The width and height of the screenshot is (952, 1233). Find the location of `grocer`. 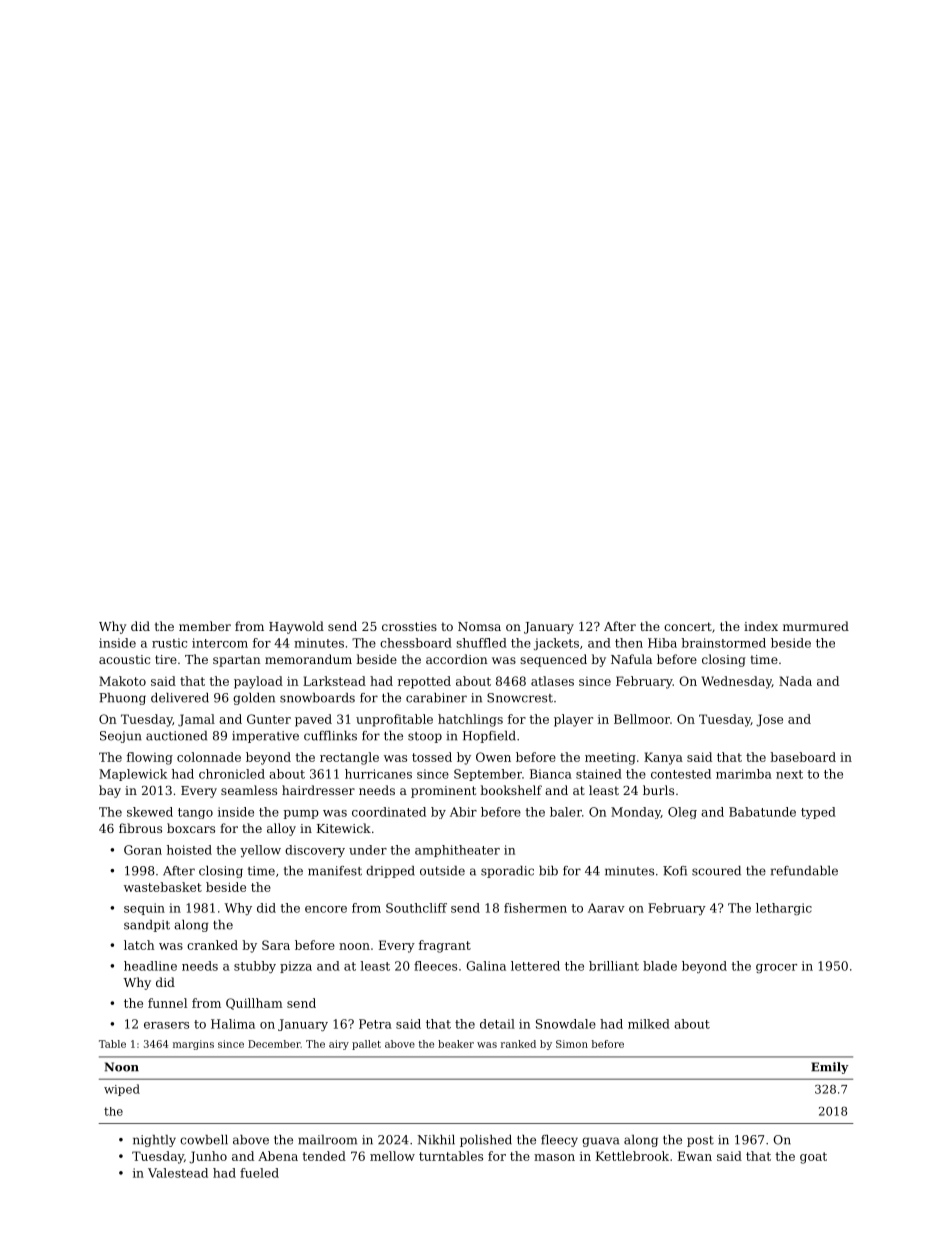

grocer is located at coordinates (776, 968).
